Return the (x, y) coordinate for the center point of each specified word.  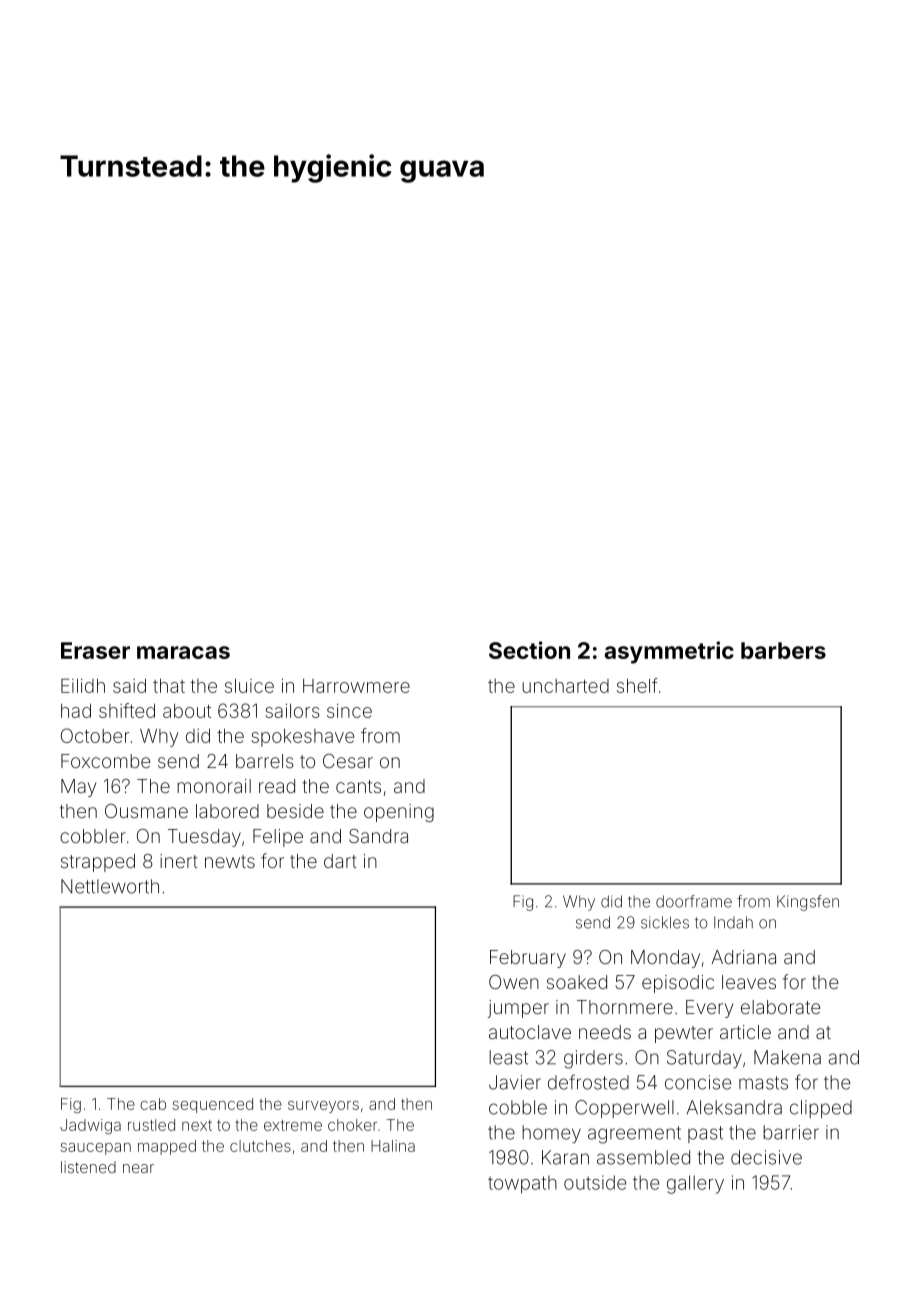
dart (340, 861)
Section (529, 650)
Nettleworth (110, 886)
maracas (183, 652)
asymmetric (669, 652)
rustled (151, 1125)
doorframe (694, 901)
